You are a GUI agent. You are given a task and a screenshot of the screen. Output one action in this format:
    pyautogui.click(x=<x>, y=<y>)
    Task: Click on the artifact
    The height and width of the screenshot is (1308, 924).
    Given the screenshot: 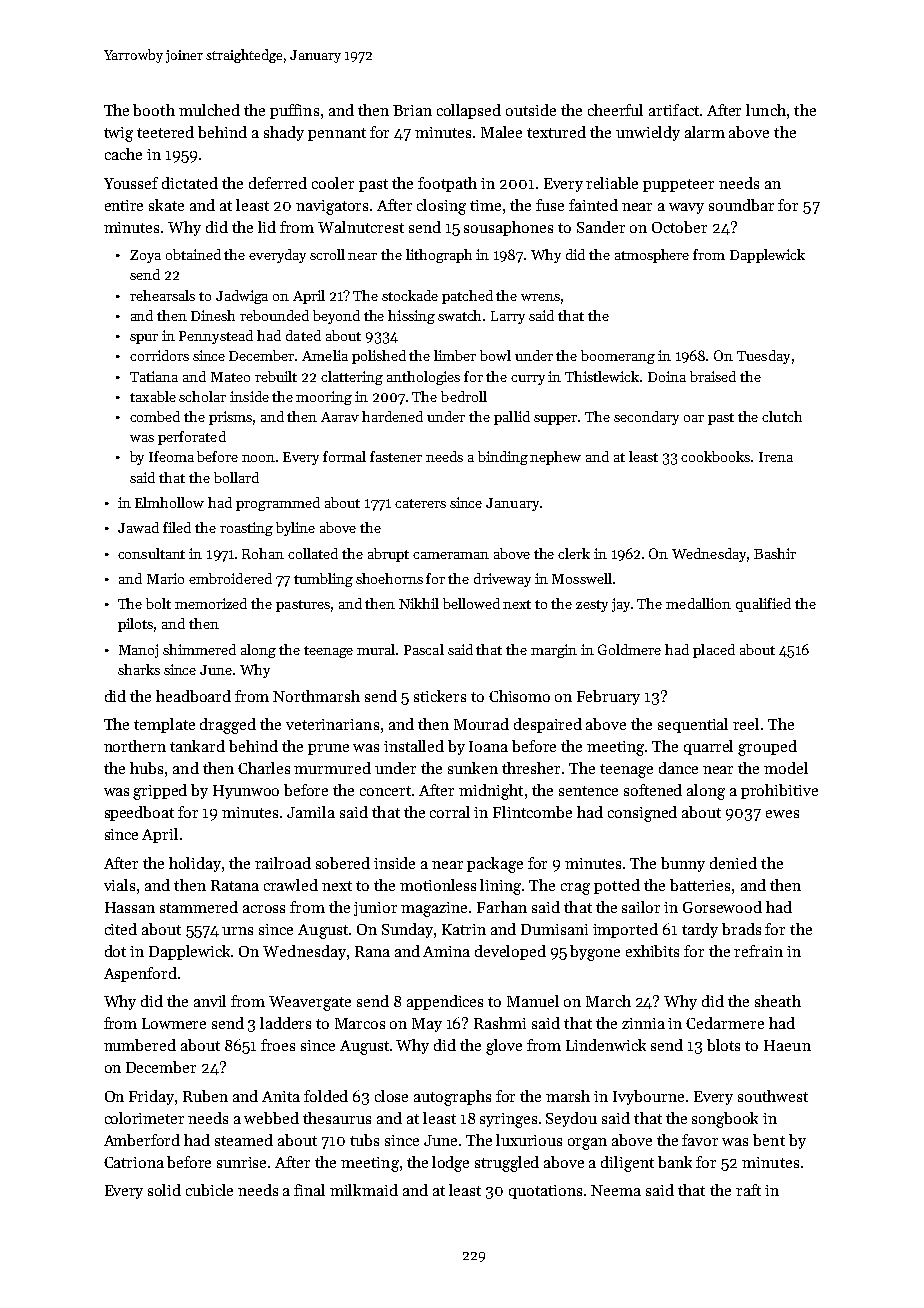 What is the action you would take?
    pyautogui.click(x=674, y=110)
